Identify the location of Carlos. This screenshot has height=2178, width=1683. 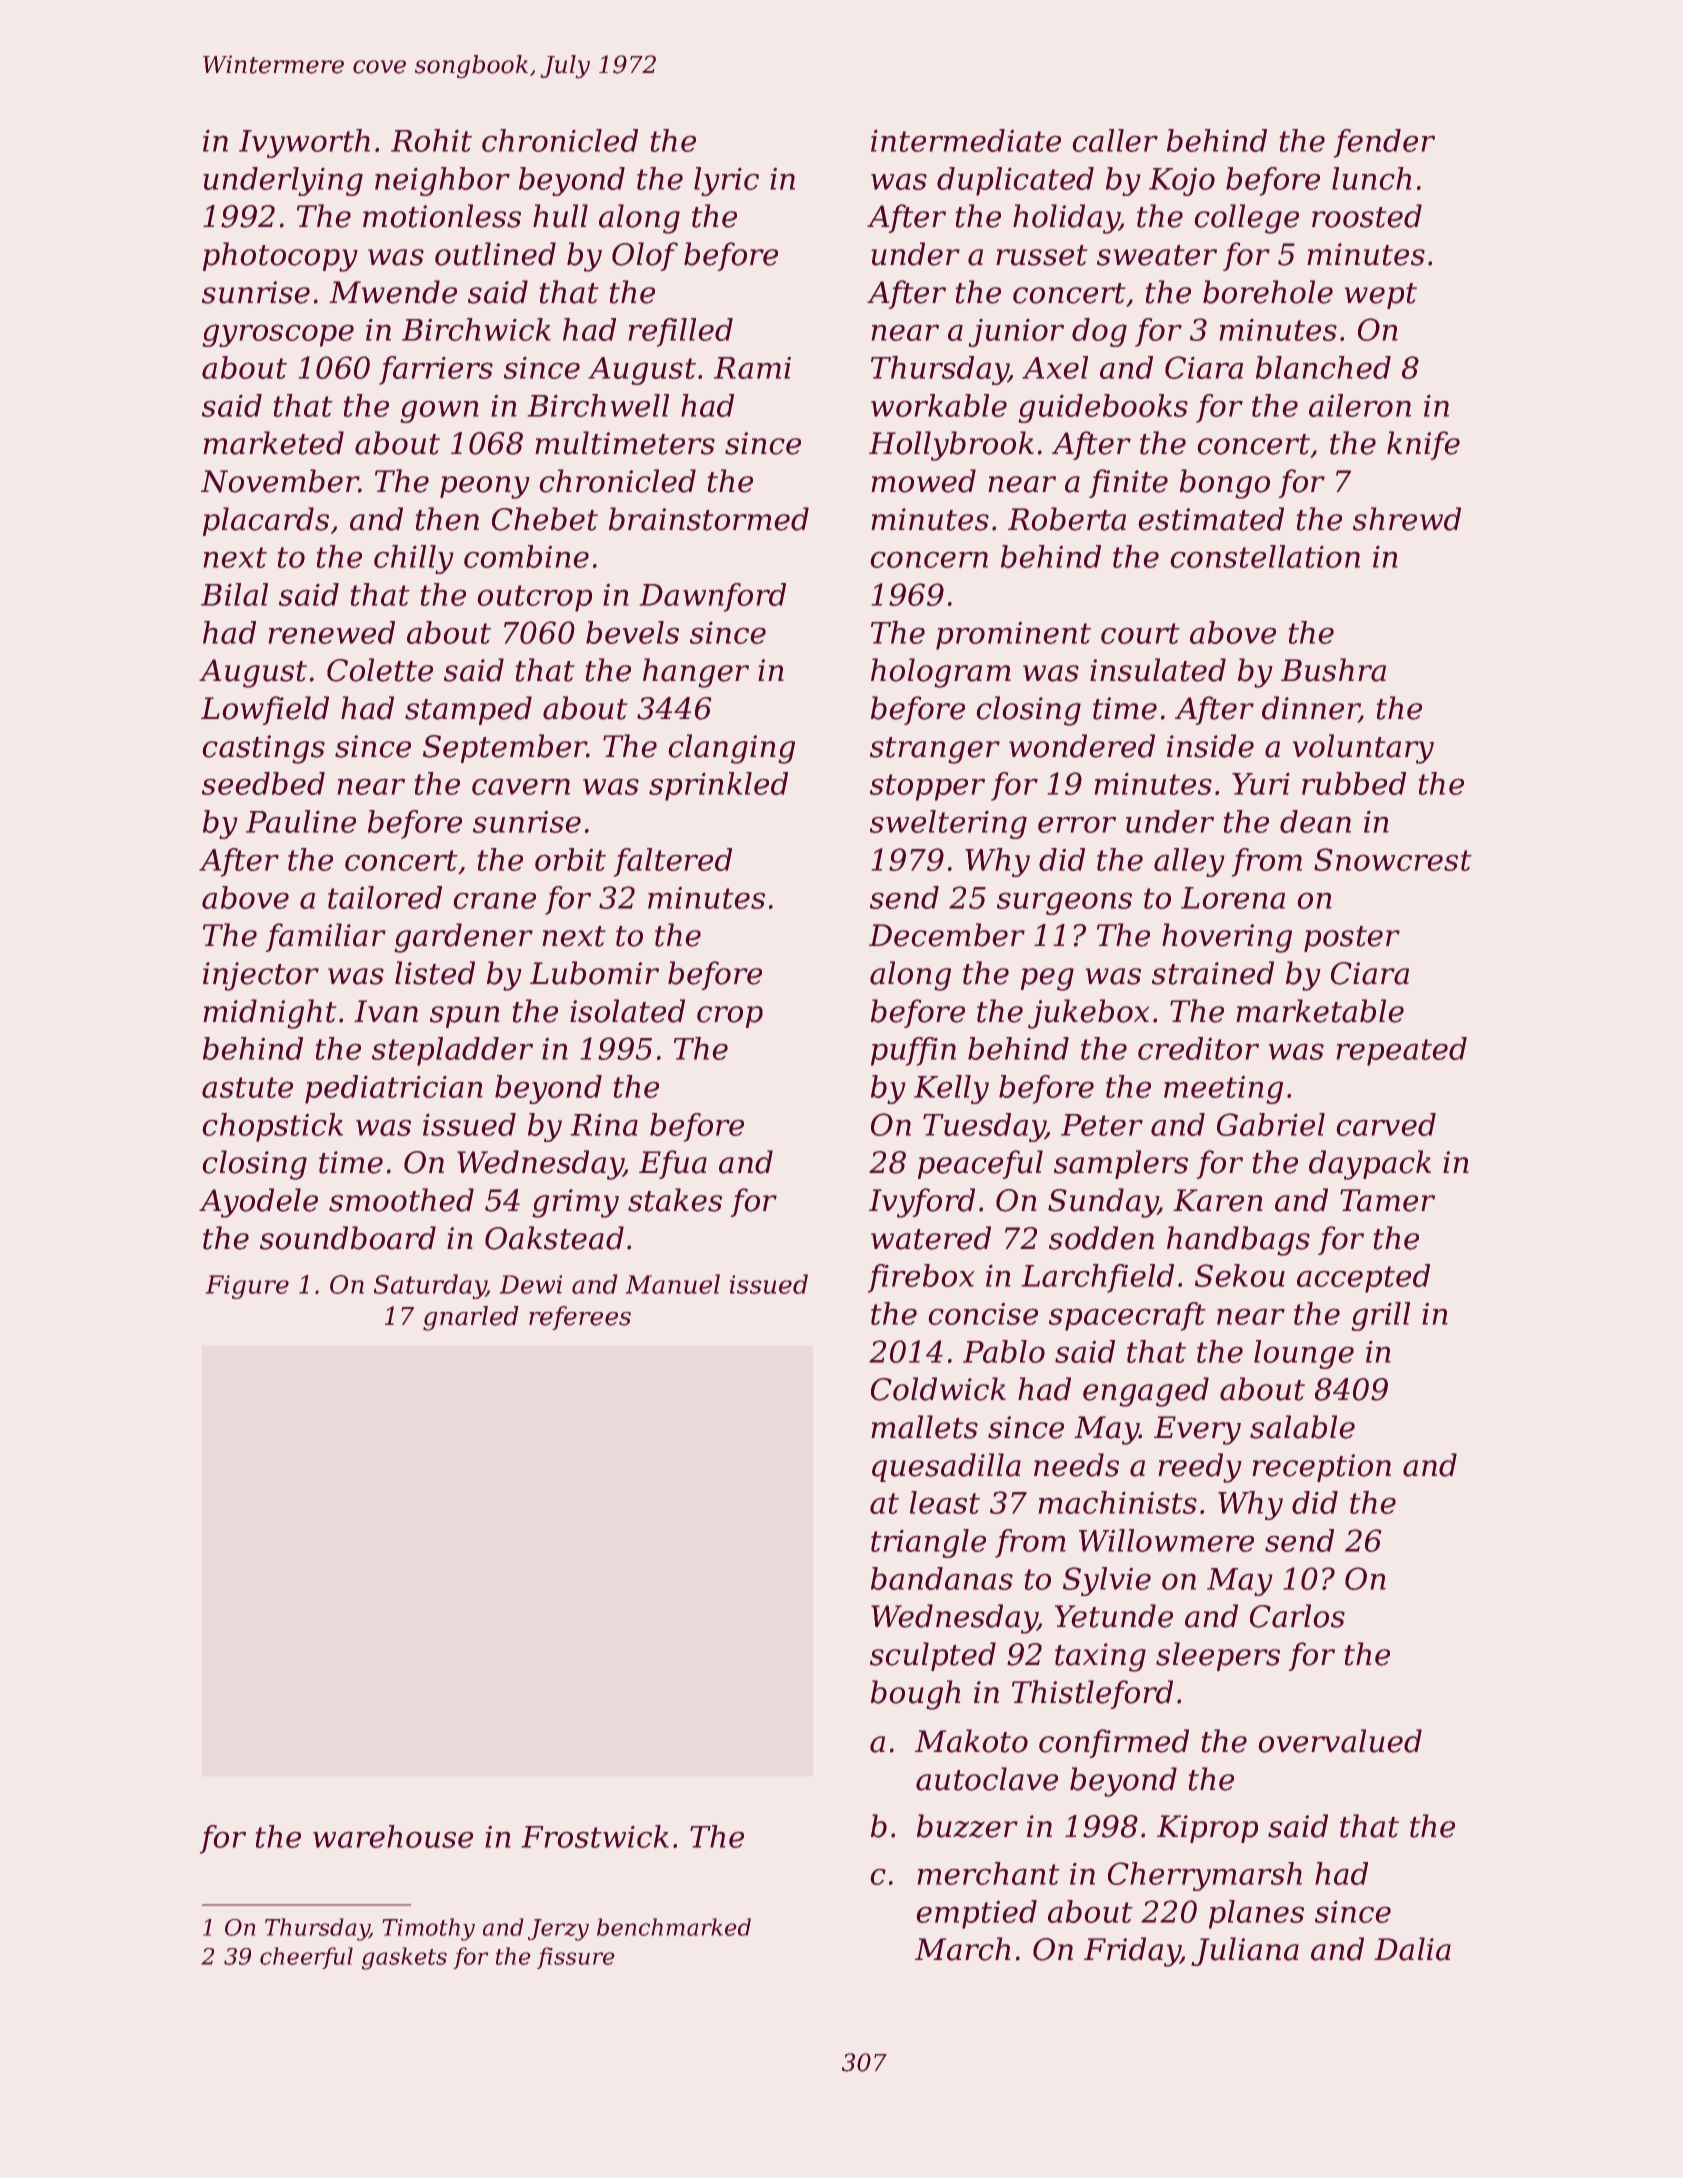
(1297, 1616).
